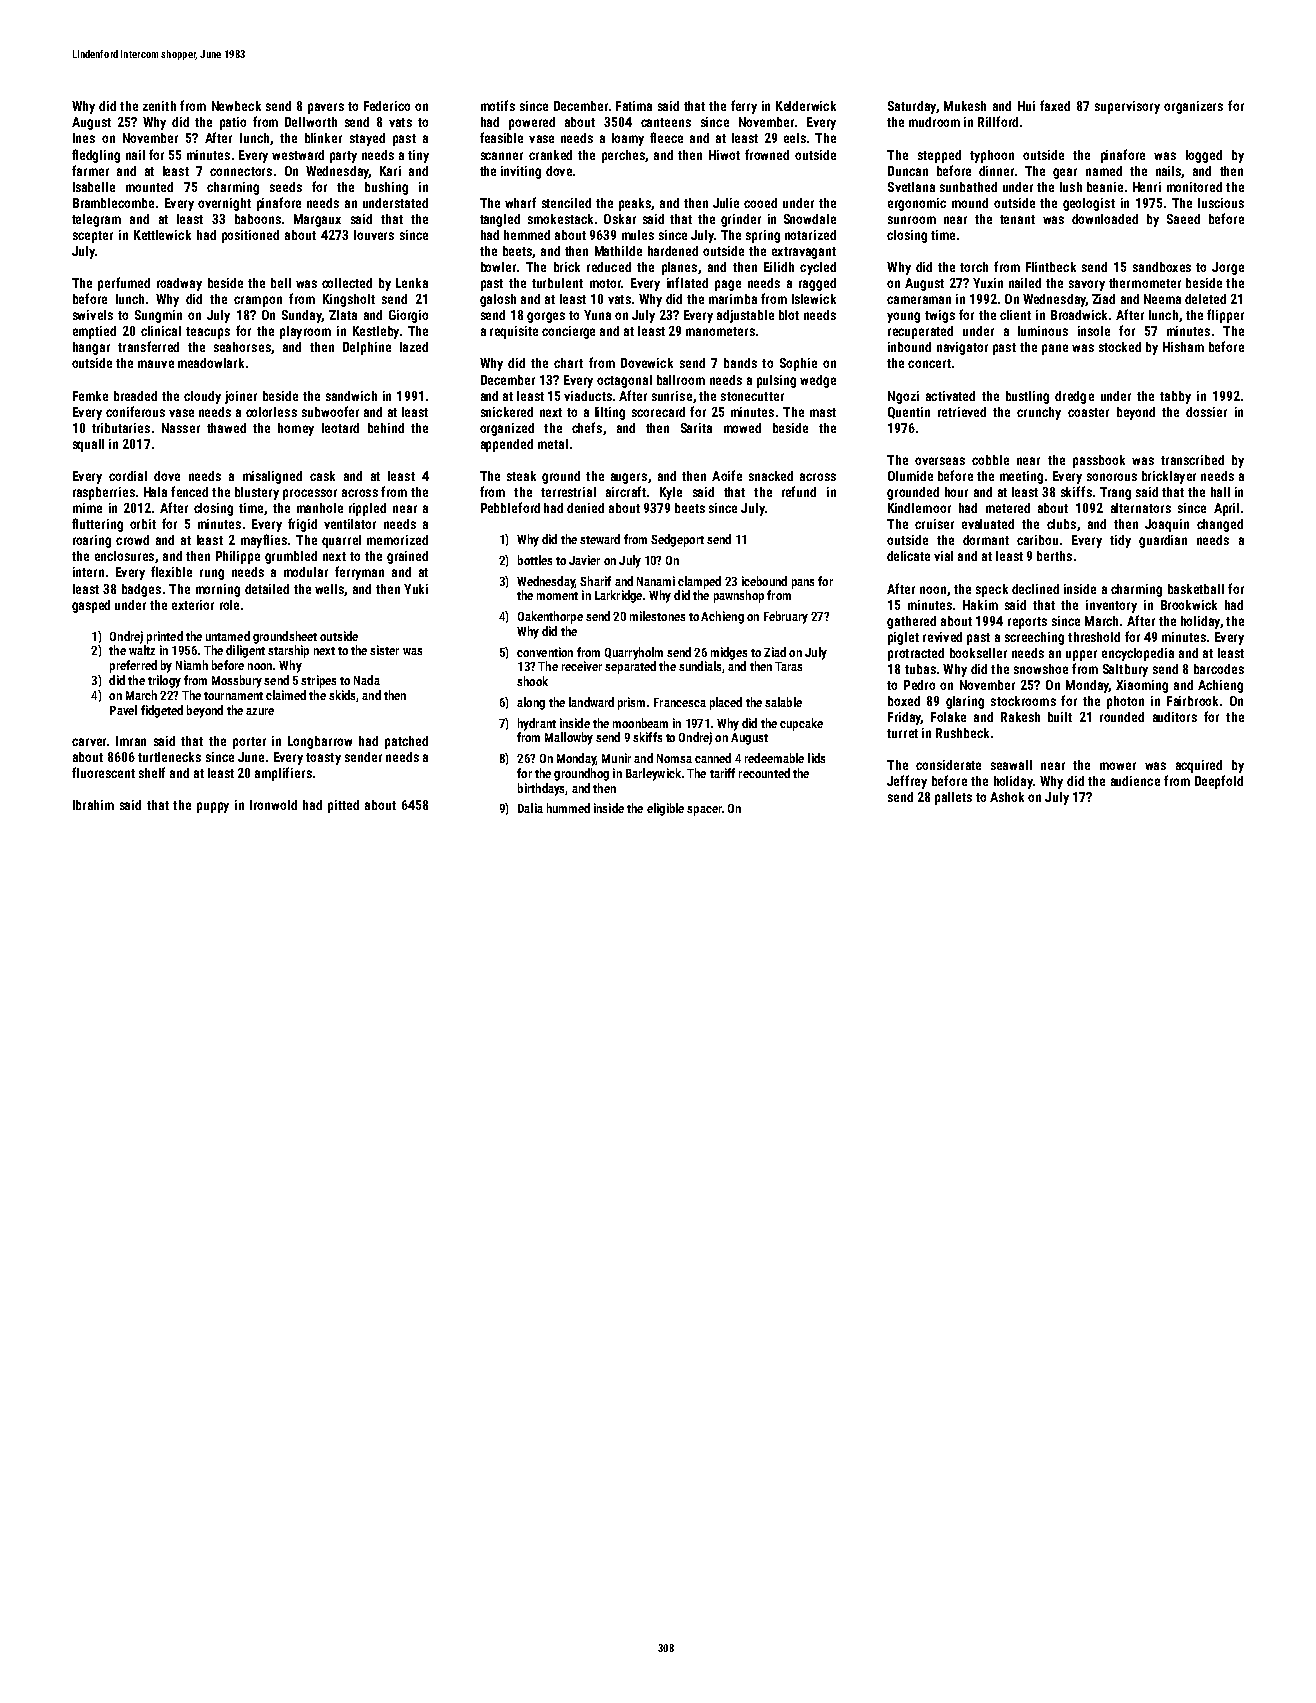 This page has width=1316, height=1703. What do you see at coordinates (799, 491) in the page?
I see `refund` at bounding box center [799, 491].
